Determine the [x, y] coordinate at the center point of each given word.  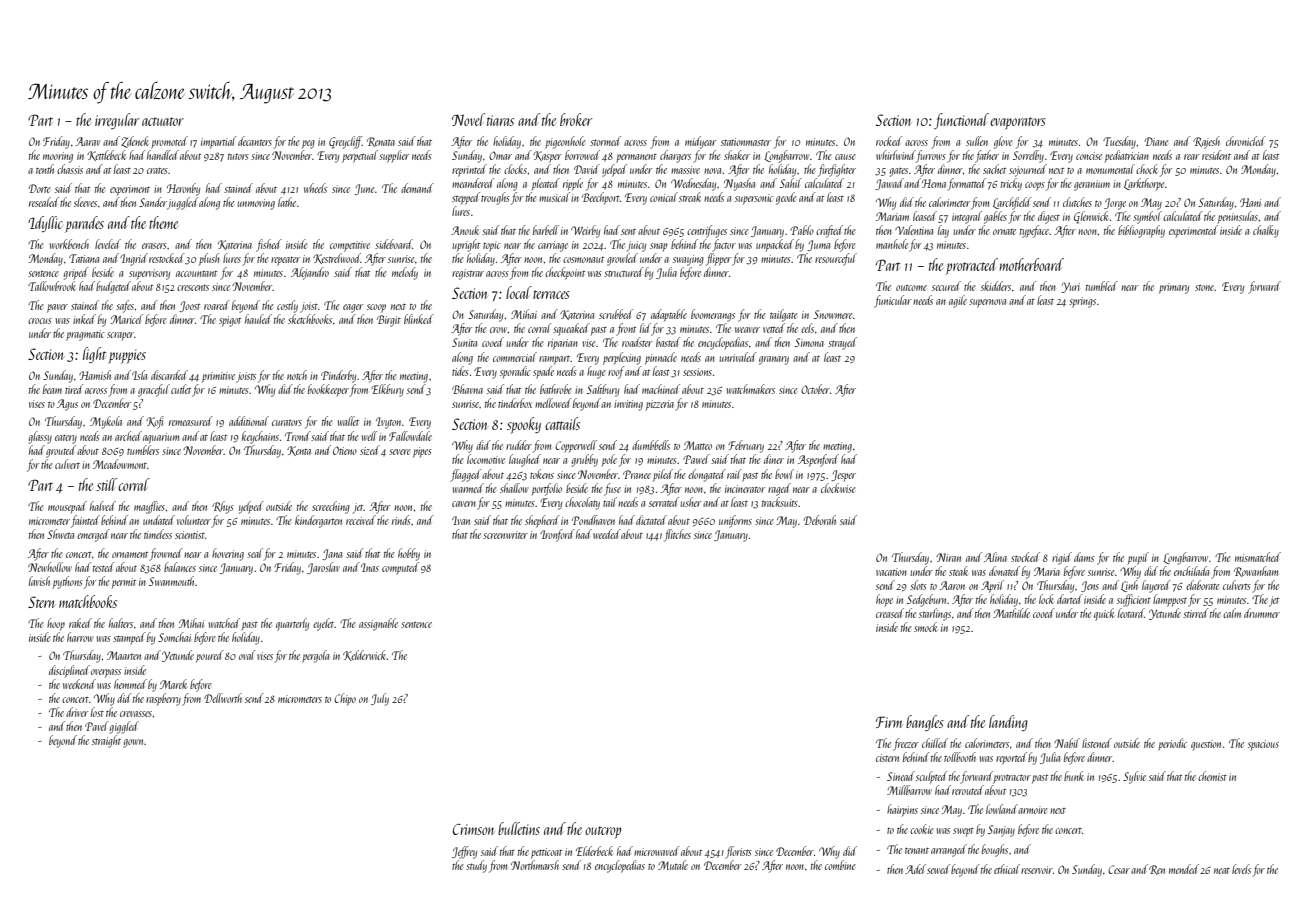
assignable [378, 624]
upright [466, 245]
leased [925, 216]
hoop [56, 624]
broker [576, 119]
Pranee [637, 474]
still [106, 484]
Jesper [843, 476]
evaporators [1018, 123]
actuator [163, 121]
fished [269, 245]
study [476, 866]
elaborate [1202, 585]
